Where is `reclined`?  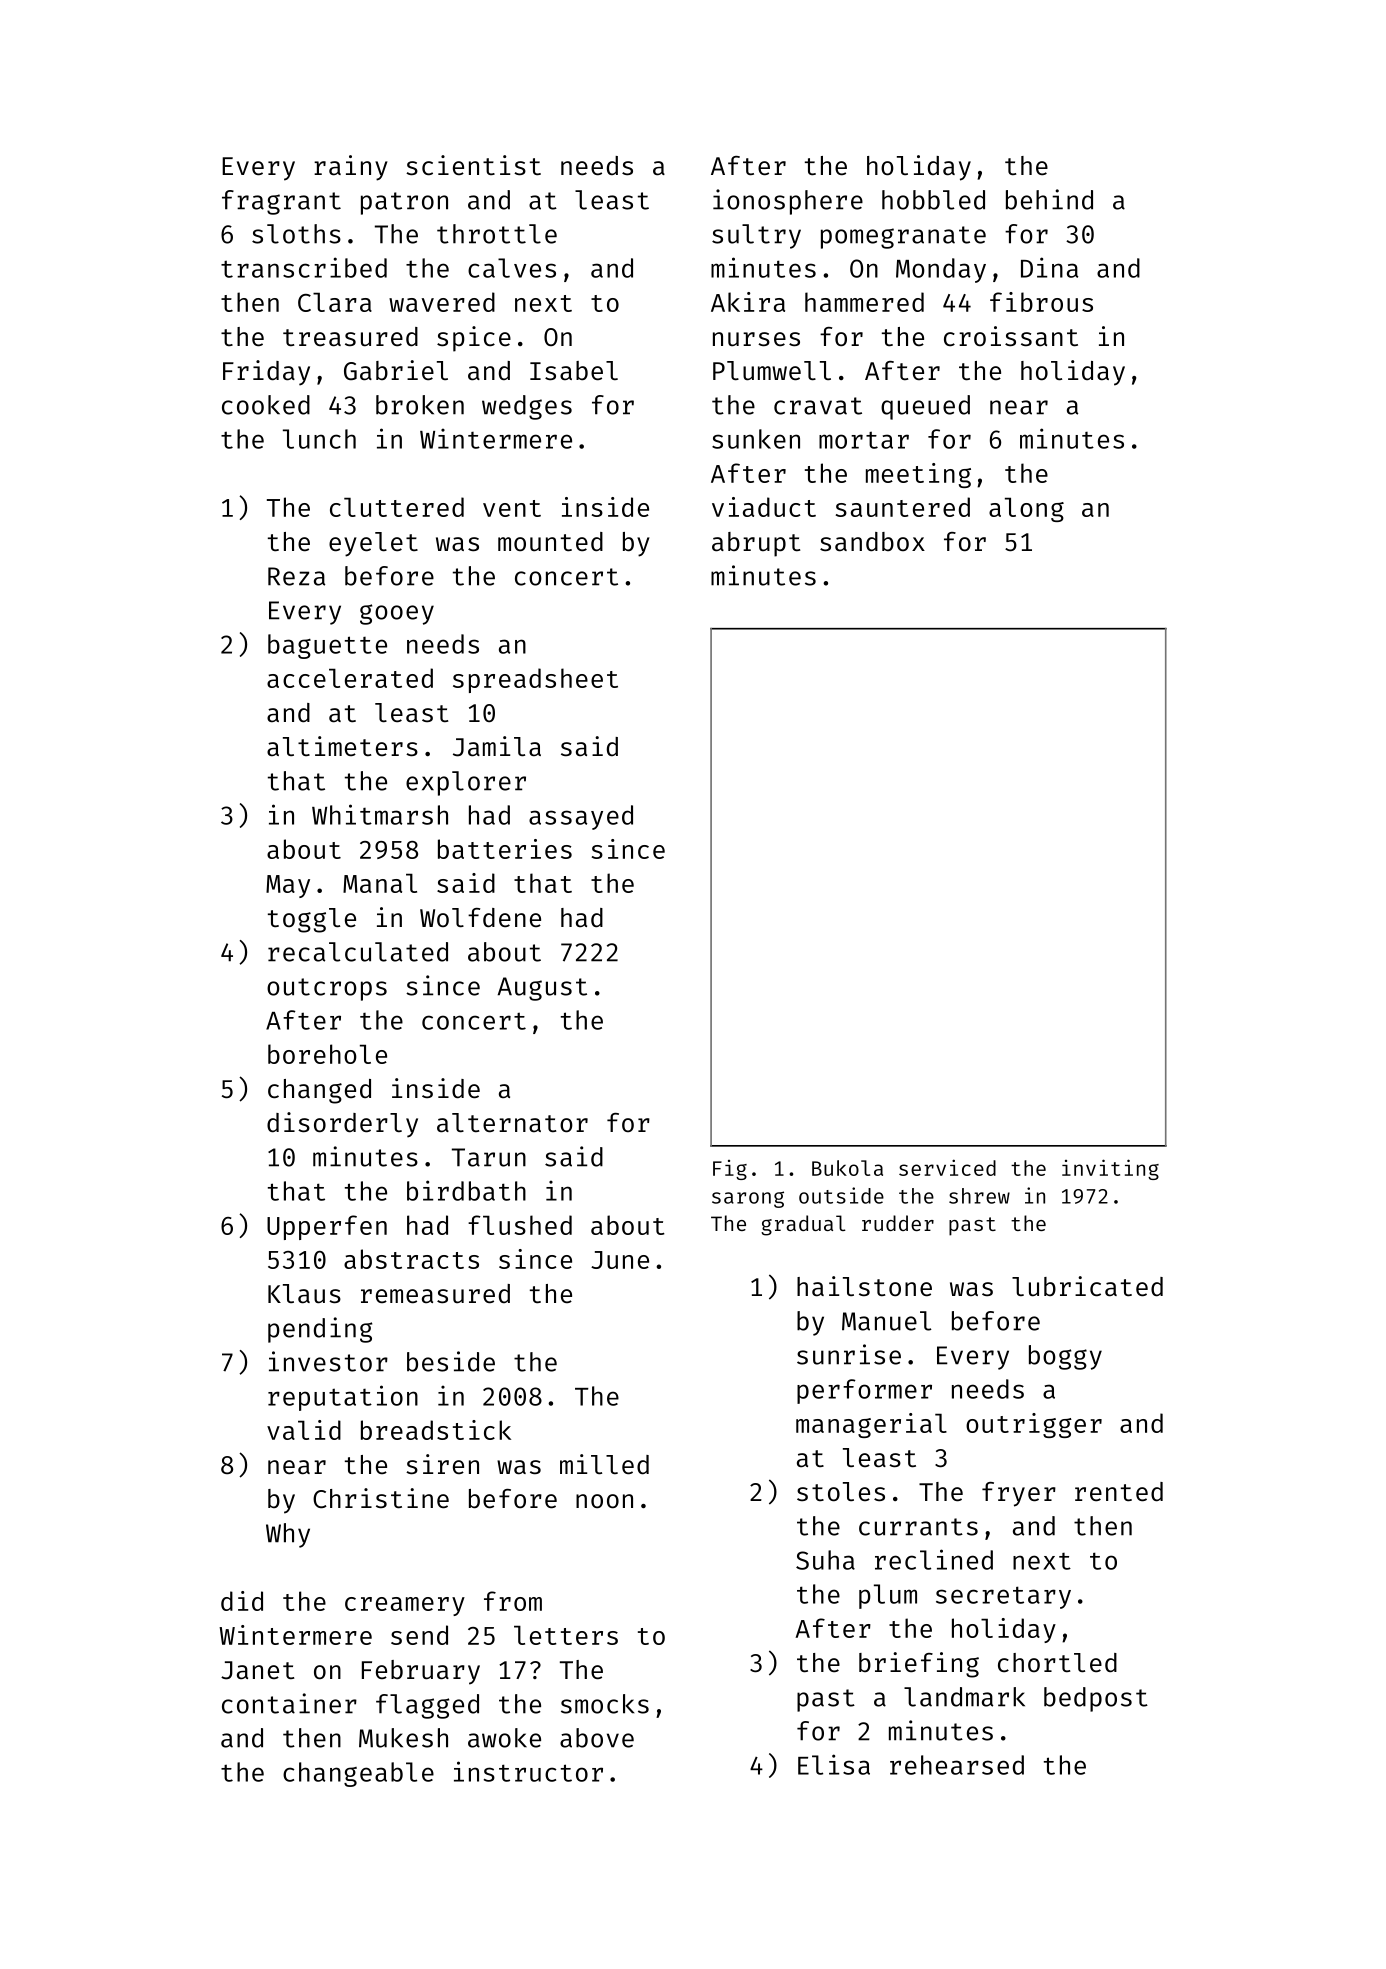 reclined is located at coordinates (934, 1559).
